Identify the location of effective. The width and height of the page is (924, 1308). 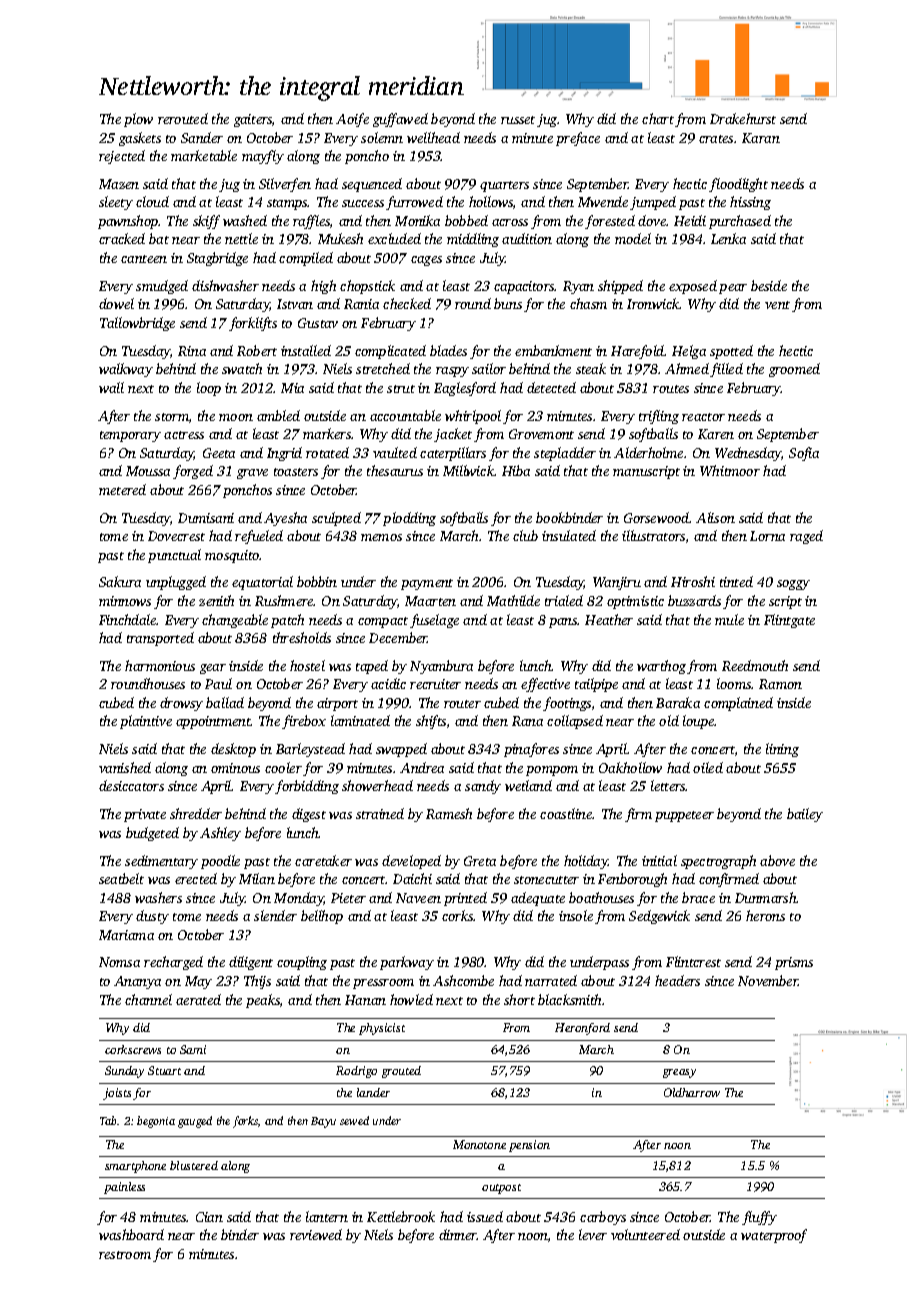
(545, 685).
